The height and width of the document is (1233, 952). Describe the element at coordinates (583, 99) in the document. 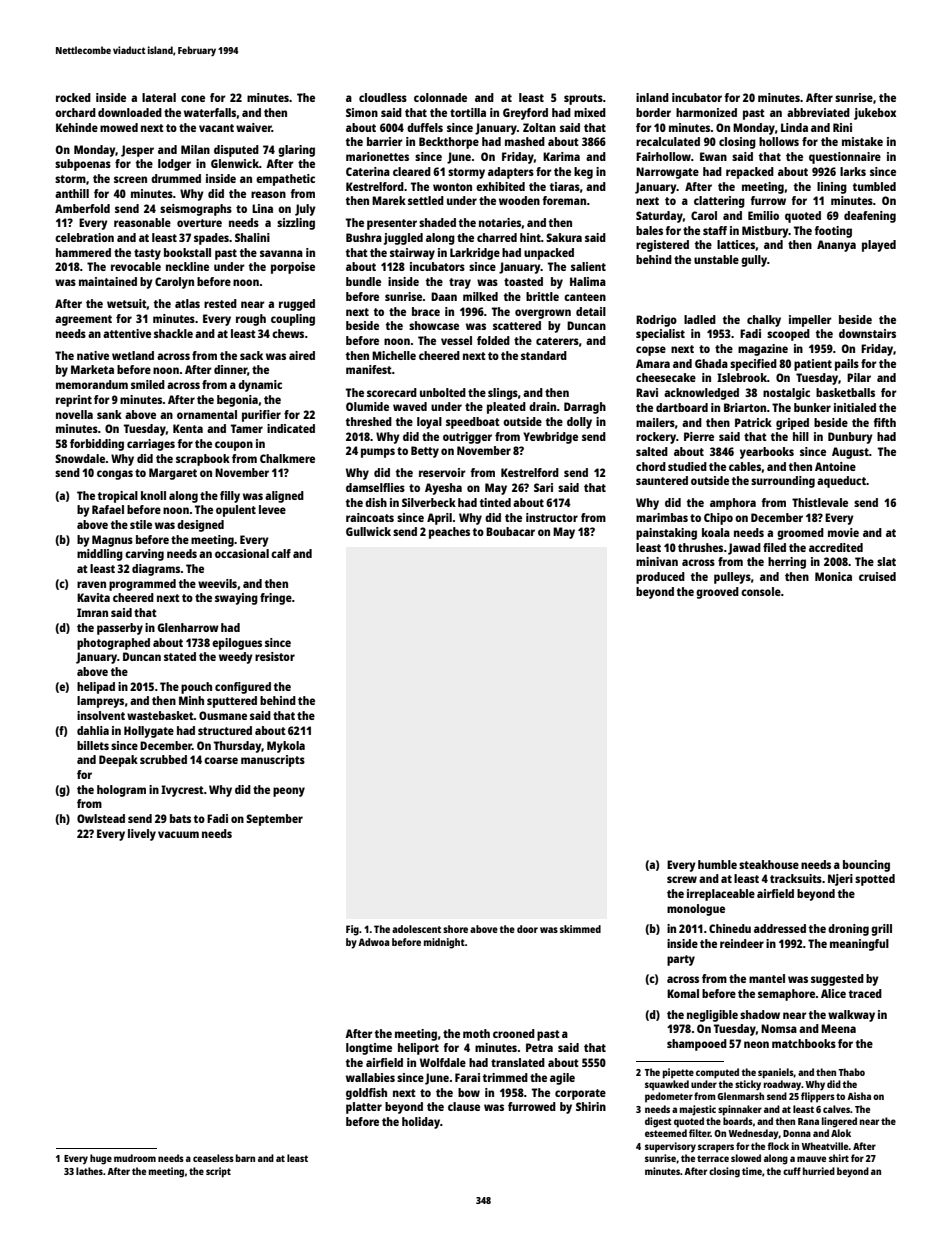

I see `sprouts` at that location.
